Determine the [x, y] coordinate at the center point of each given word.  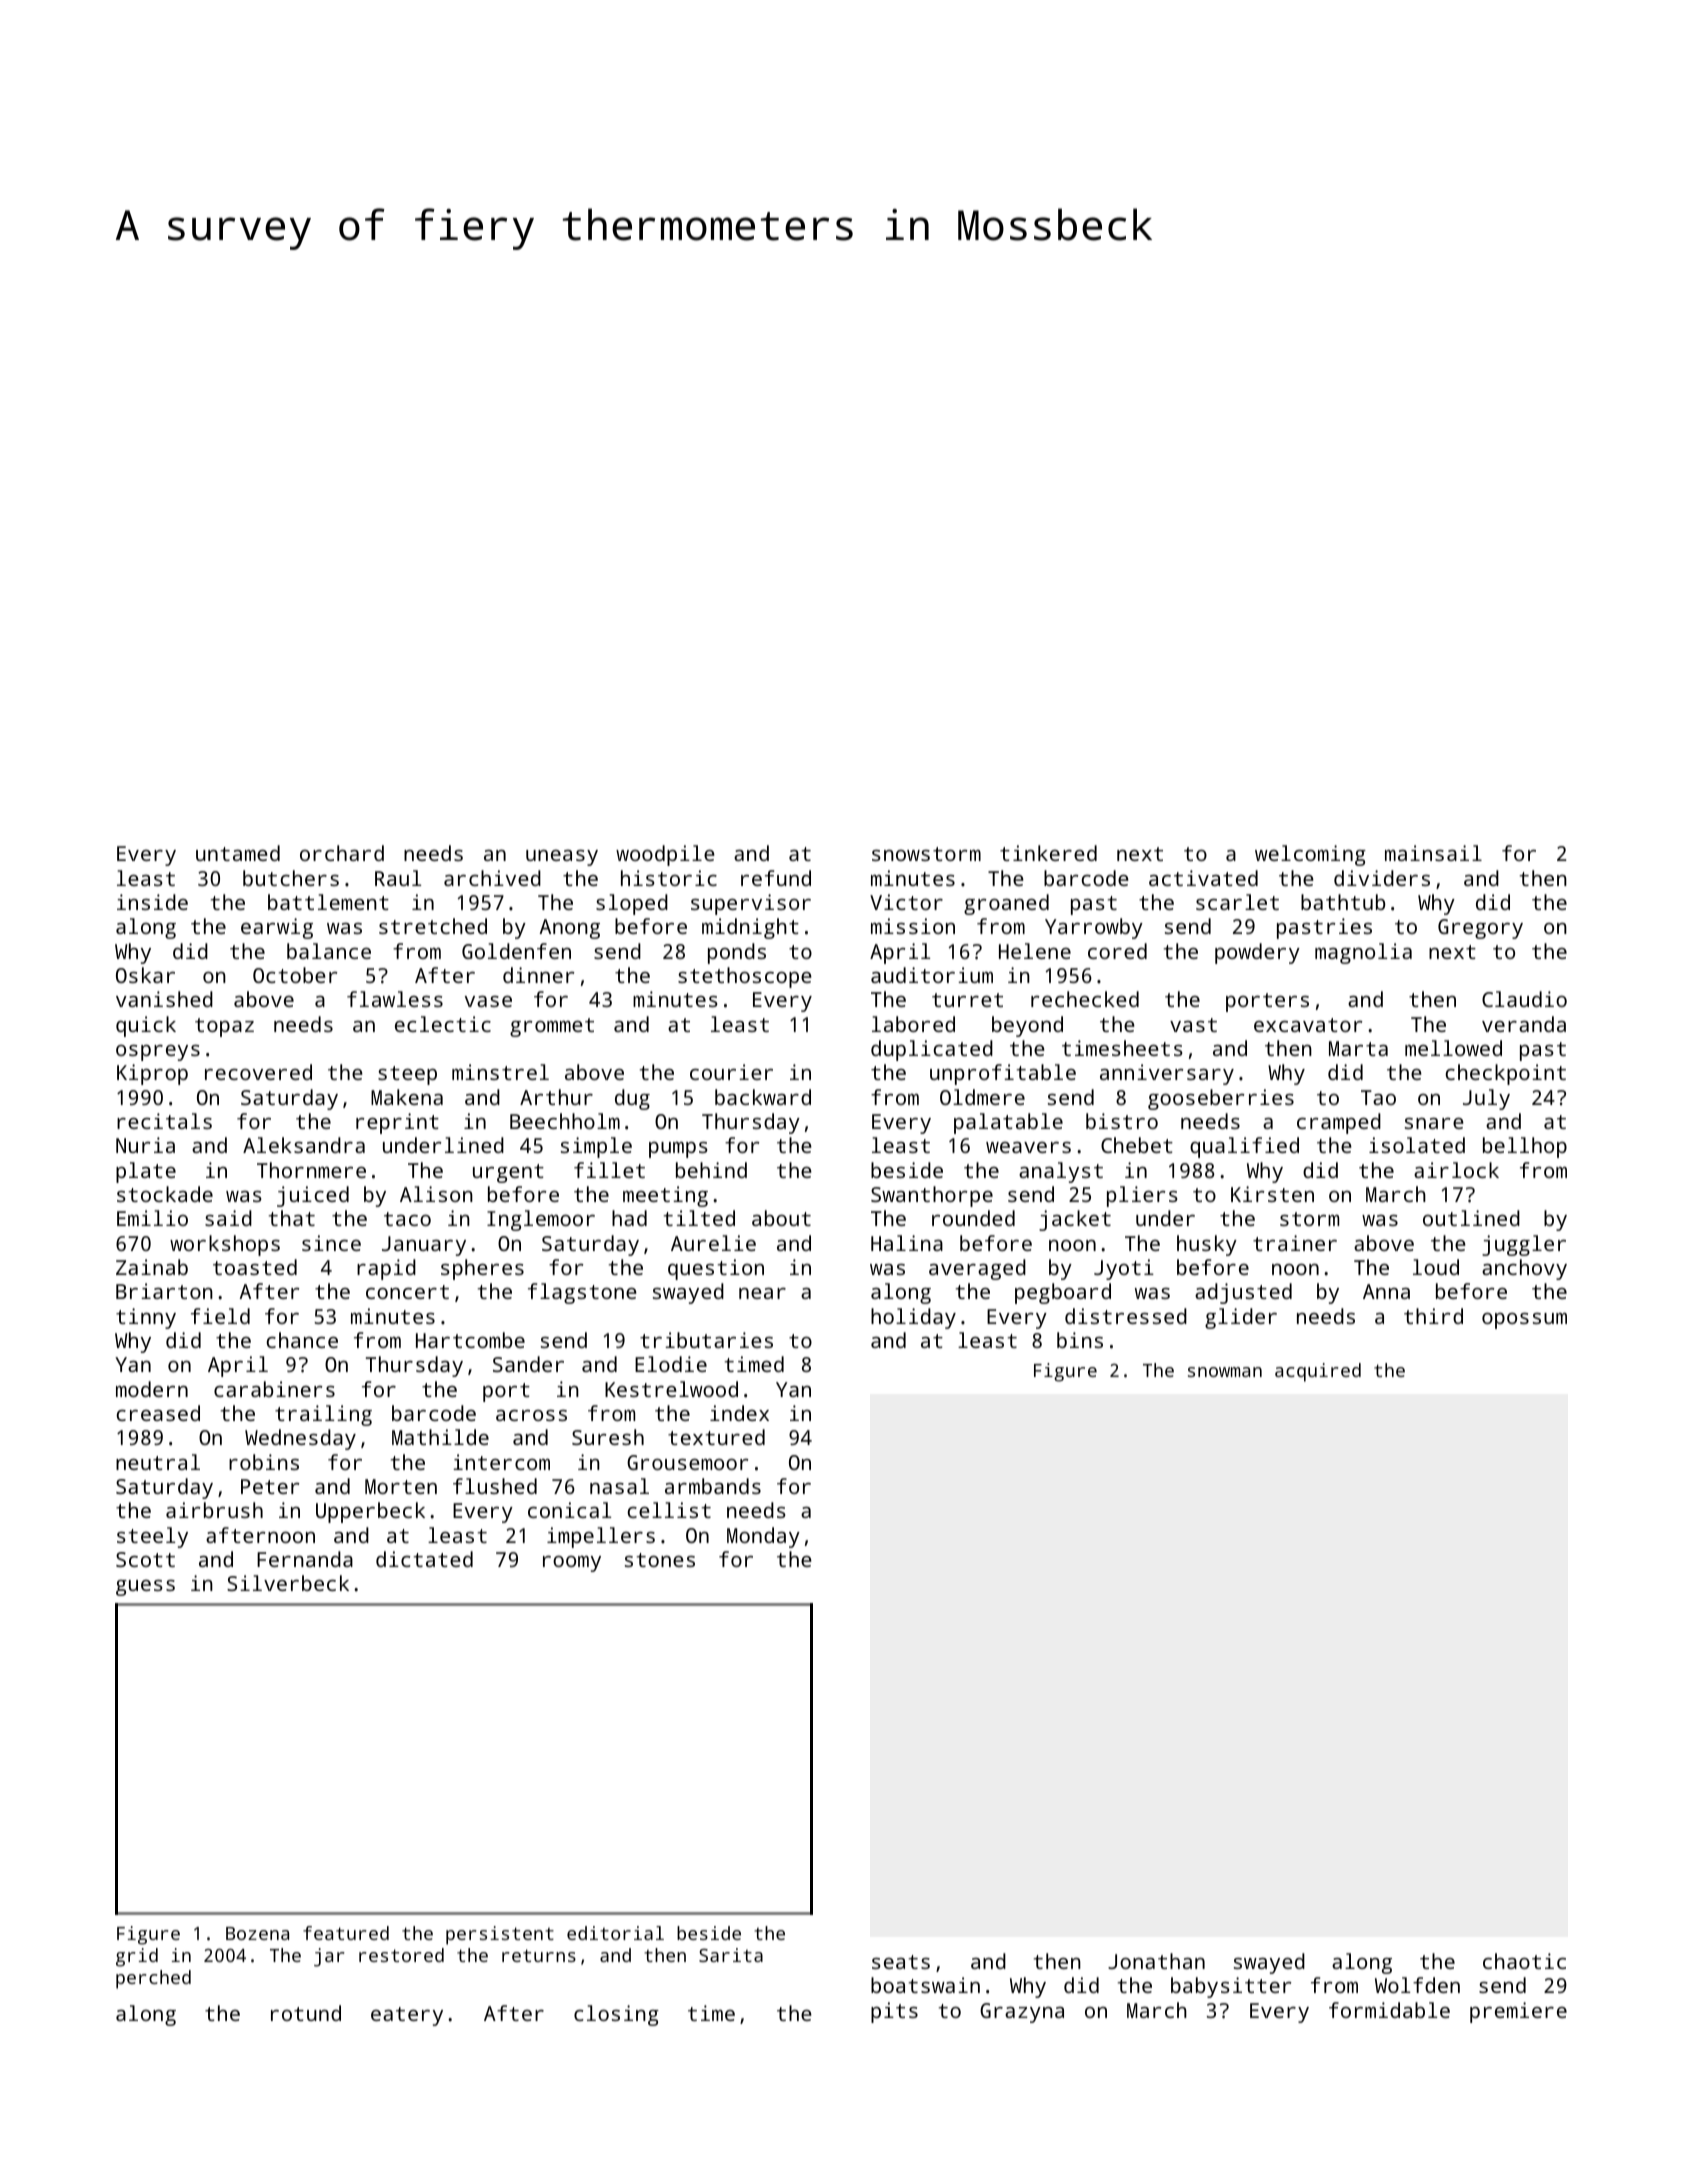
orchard [342, 853]
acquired [1318, 1372]
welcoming [1310, 855]
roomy [572, 1564]
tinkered [1048, 853]
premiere [1518, 2012]
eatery [407, 2016]
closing [616, 2015]
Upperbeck [370, 1512]
